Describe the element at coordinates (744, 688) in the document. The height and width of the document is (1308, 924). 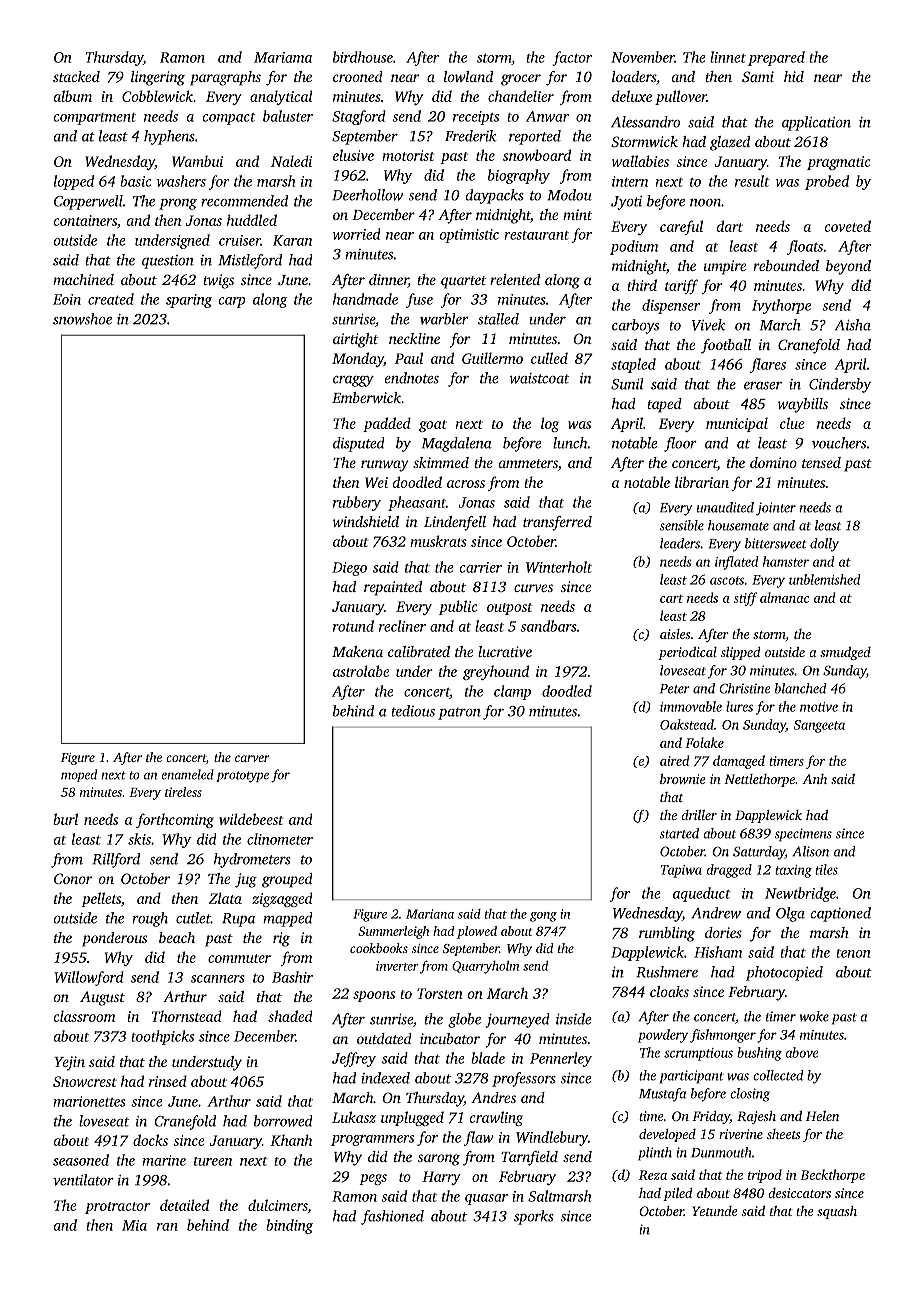
I see `Christine` at that location.
